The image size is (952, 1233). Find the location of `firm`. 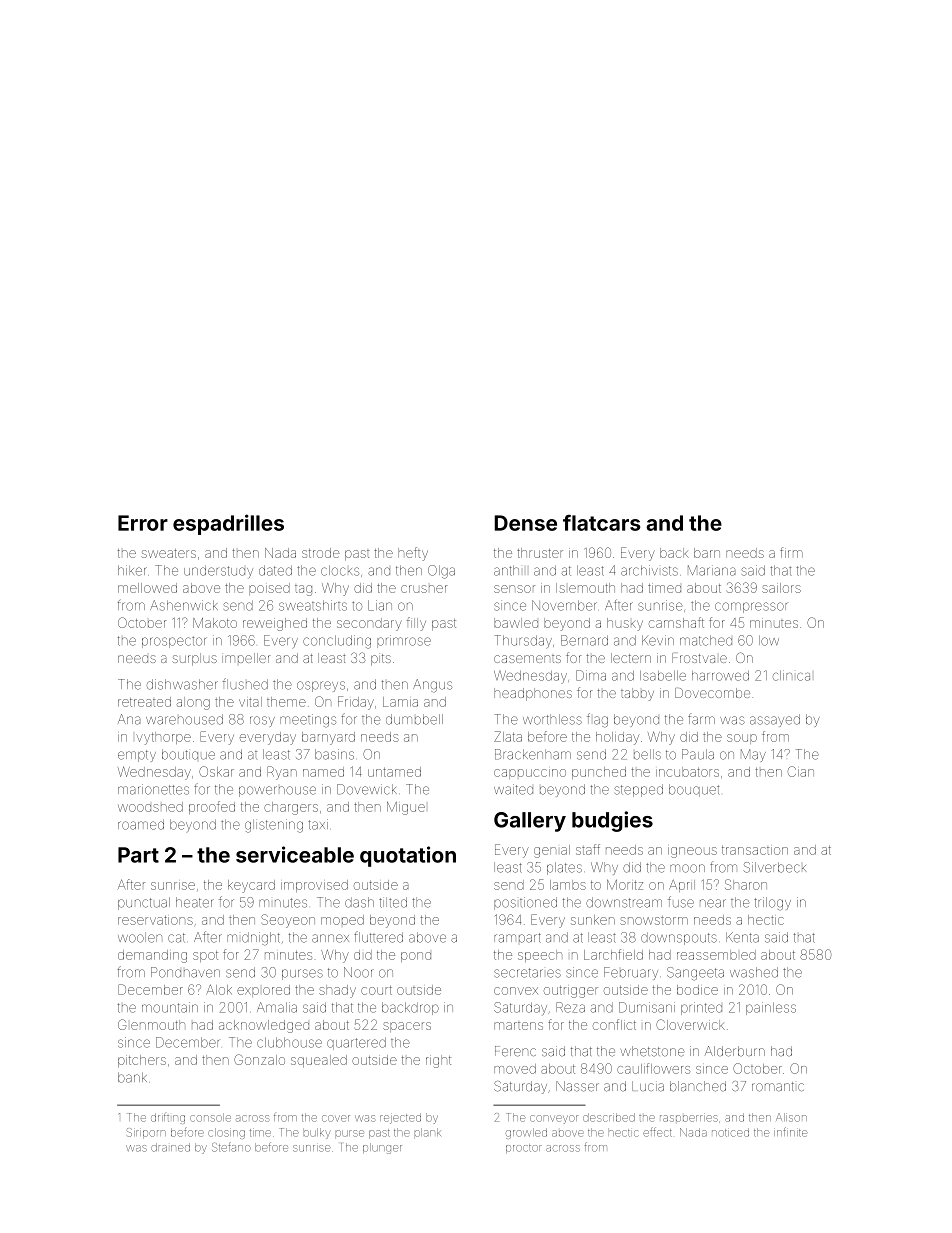

firm is located at coordinates (791, 552).
